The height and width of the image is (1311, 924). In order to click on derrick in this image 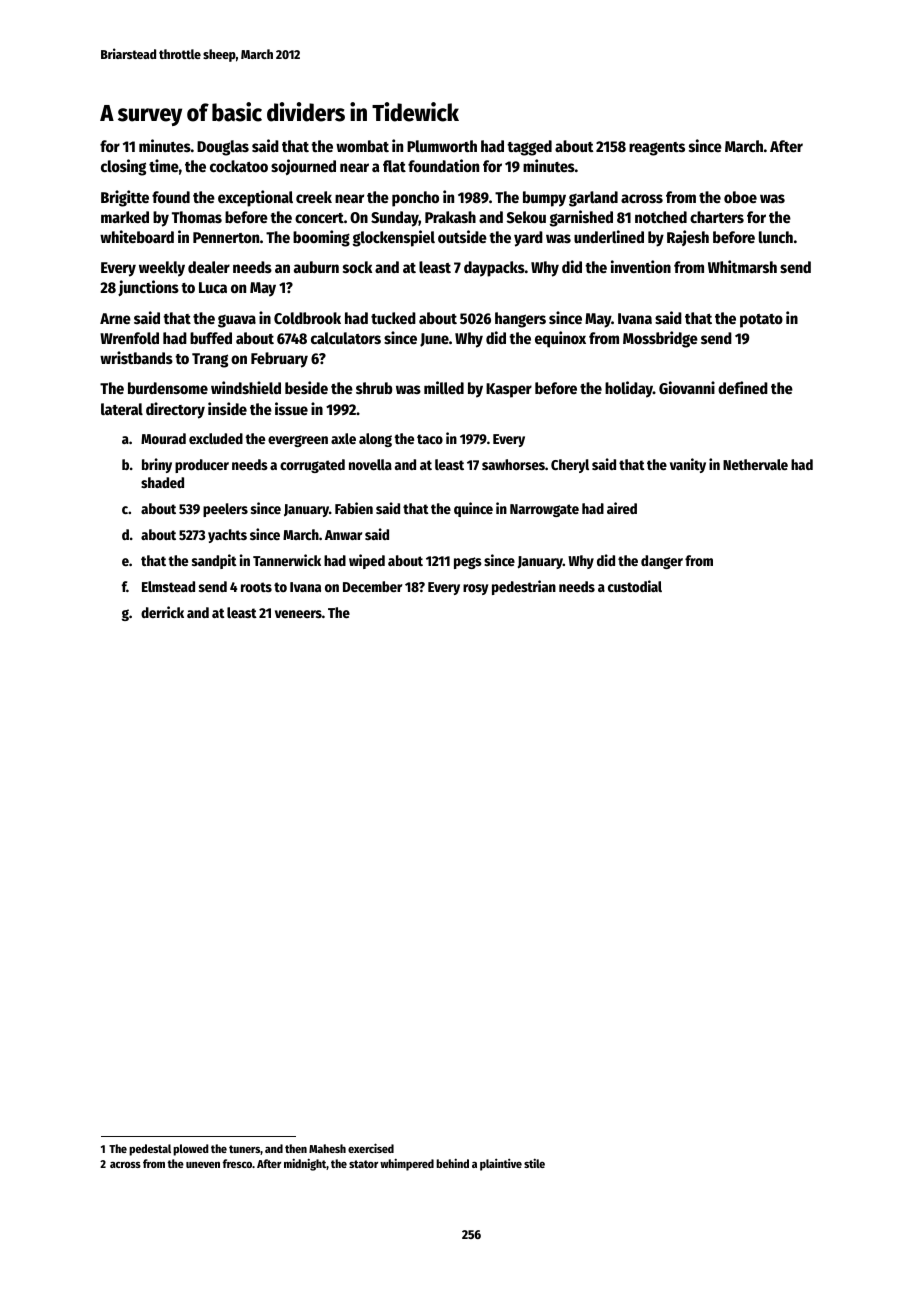, I will do `click(162, 612)`.
